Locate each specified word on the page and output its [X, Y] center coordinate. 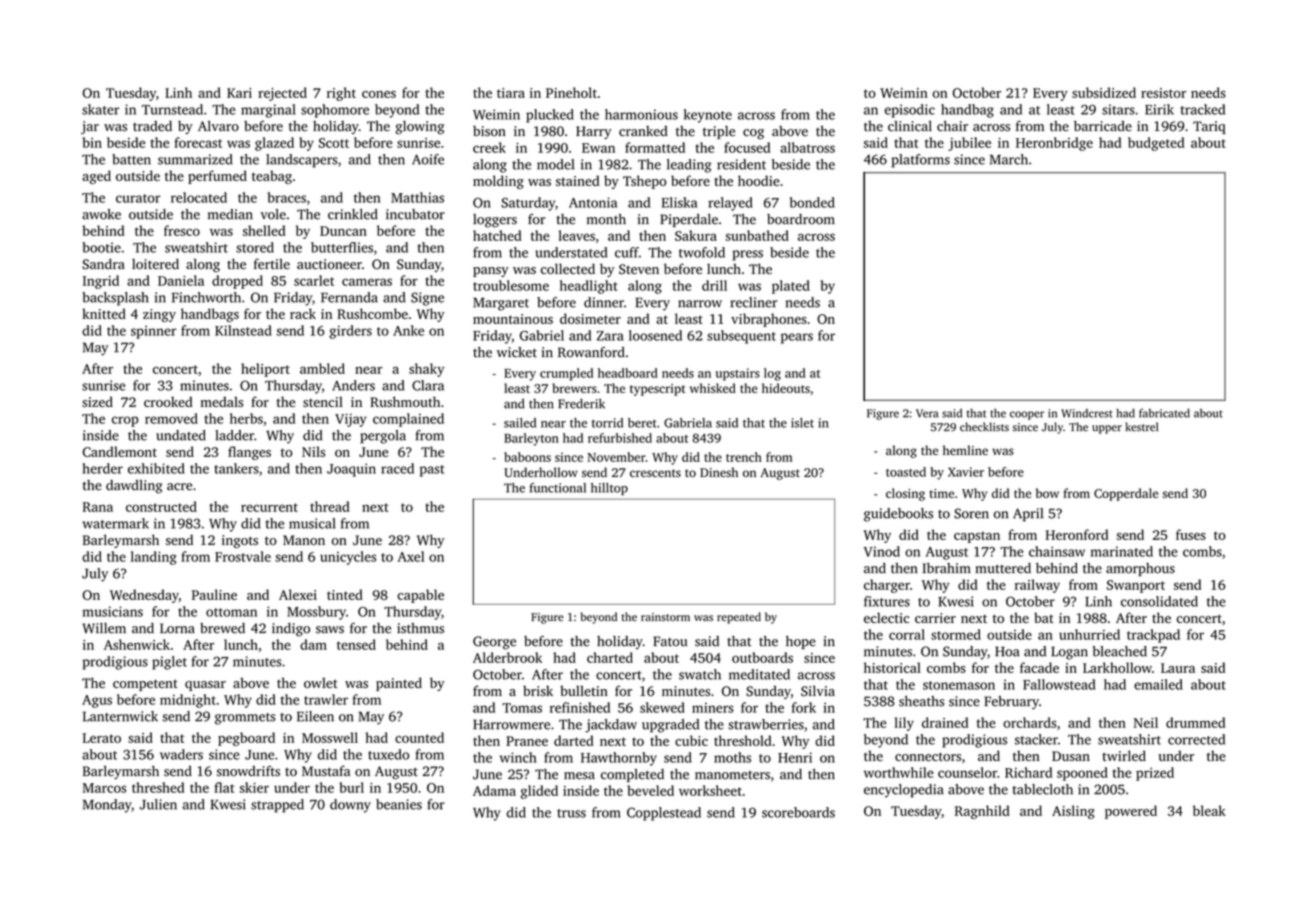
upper [1107, 429]
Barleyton [531, 439]
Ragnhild [982, 812]
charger [887, 586]
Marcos [104, 788]
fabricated [1164, 413]
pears [797, 338]
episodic [910, 111]
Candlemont [120, 451]
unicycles [348, 558]
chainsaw [1057, 551]
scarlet [314, 280]
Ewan [598, 148]
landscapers [302, 161]
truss [571, 813]
